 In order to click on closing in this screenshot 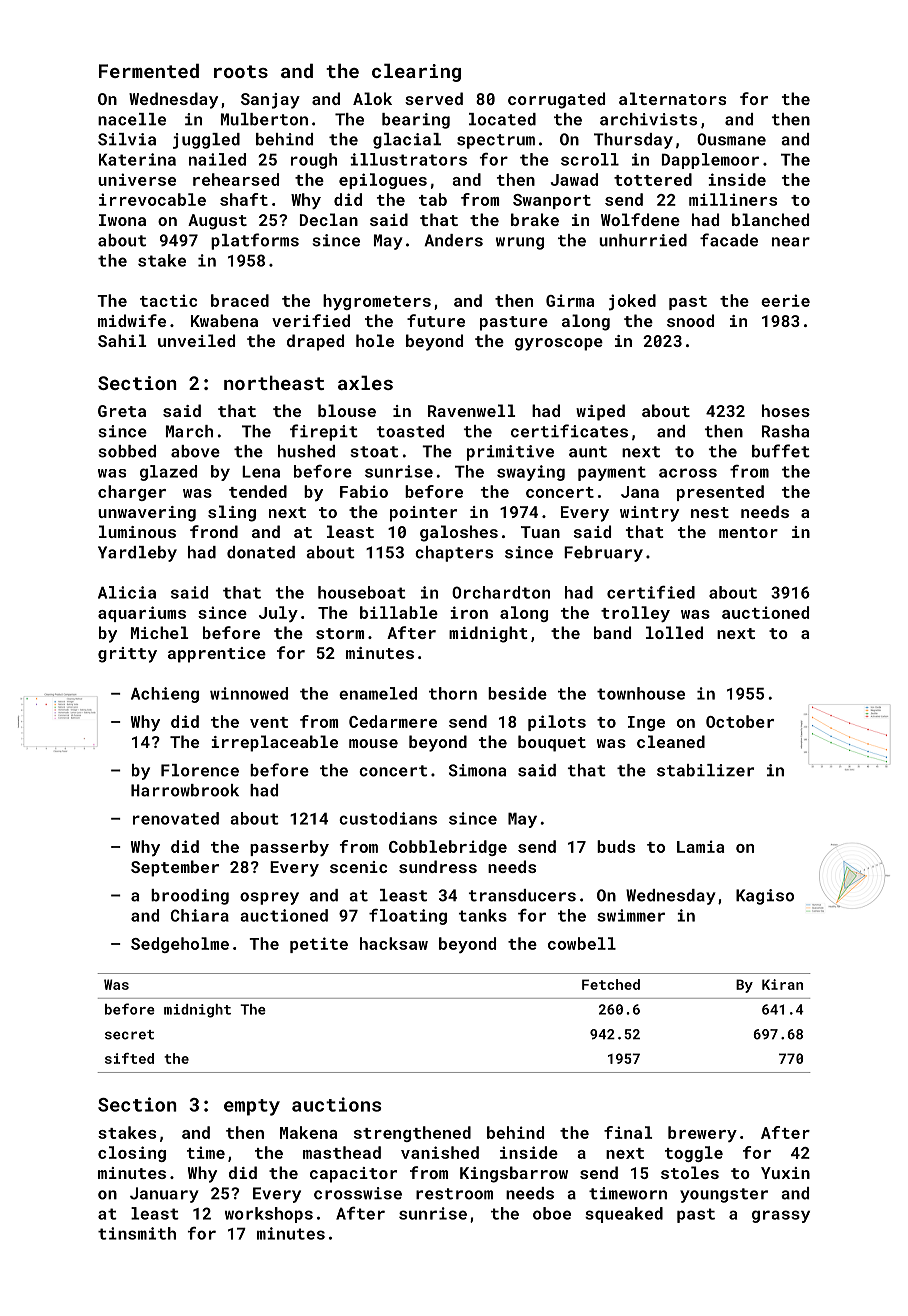, I will do `click(132, 1154)`.
